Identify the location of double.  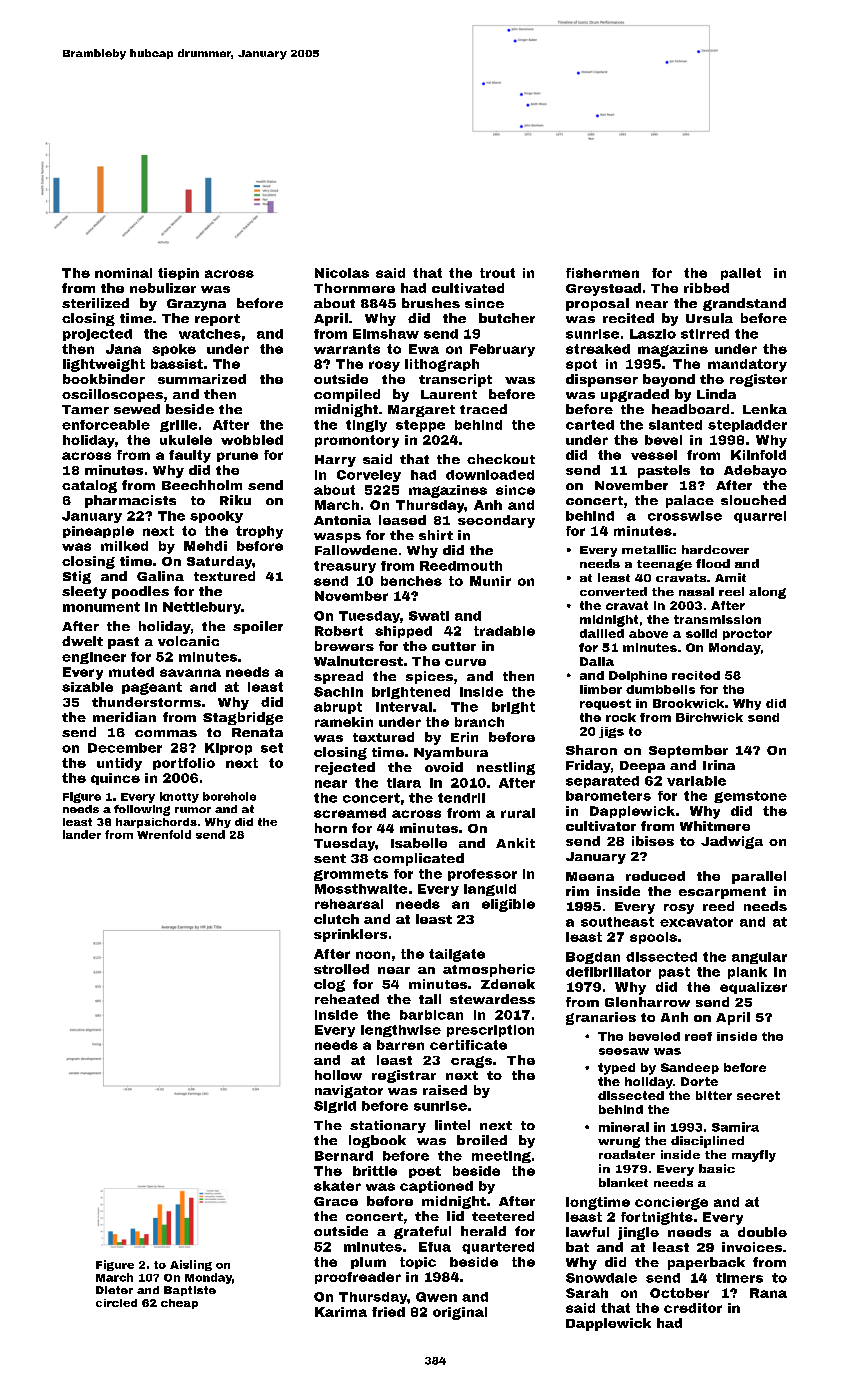
(762, 1232).
